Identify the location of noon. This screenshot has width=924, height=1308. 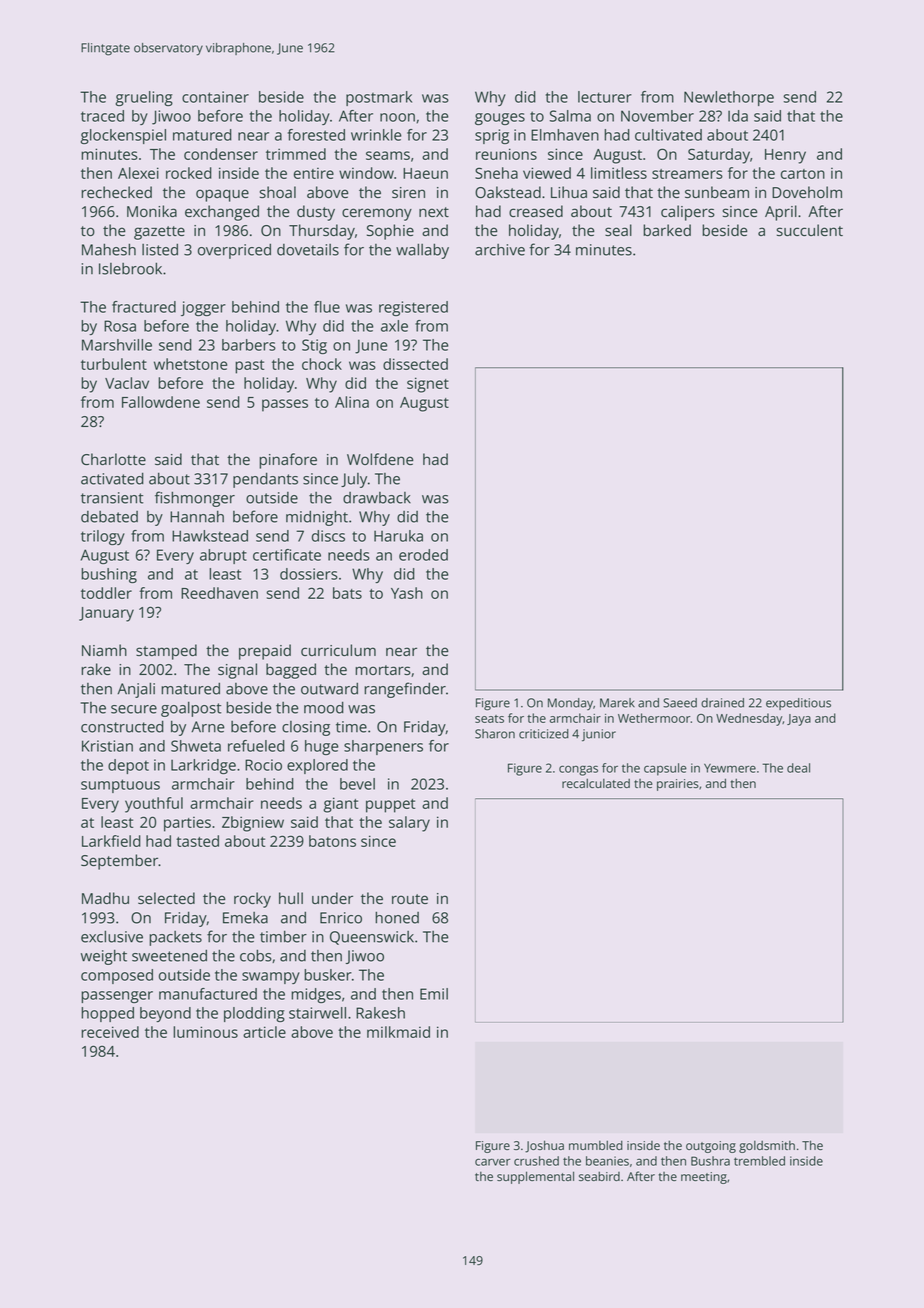
(397, 117).
